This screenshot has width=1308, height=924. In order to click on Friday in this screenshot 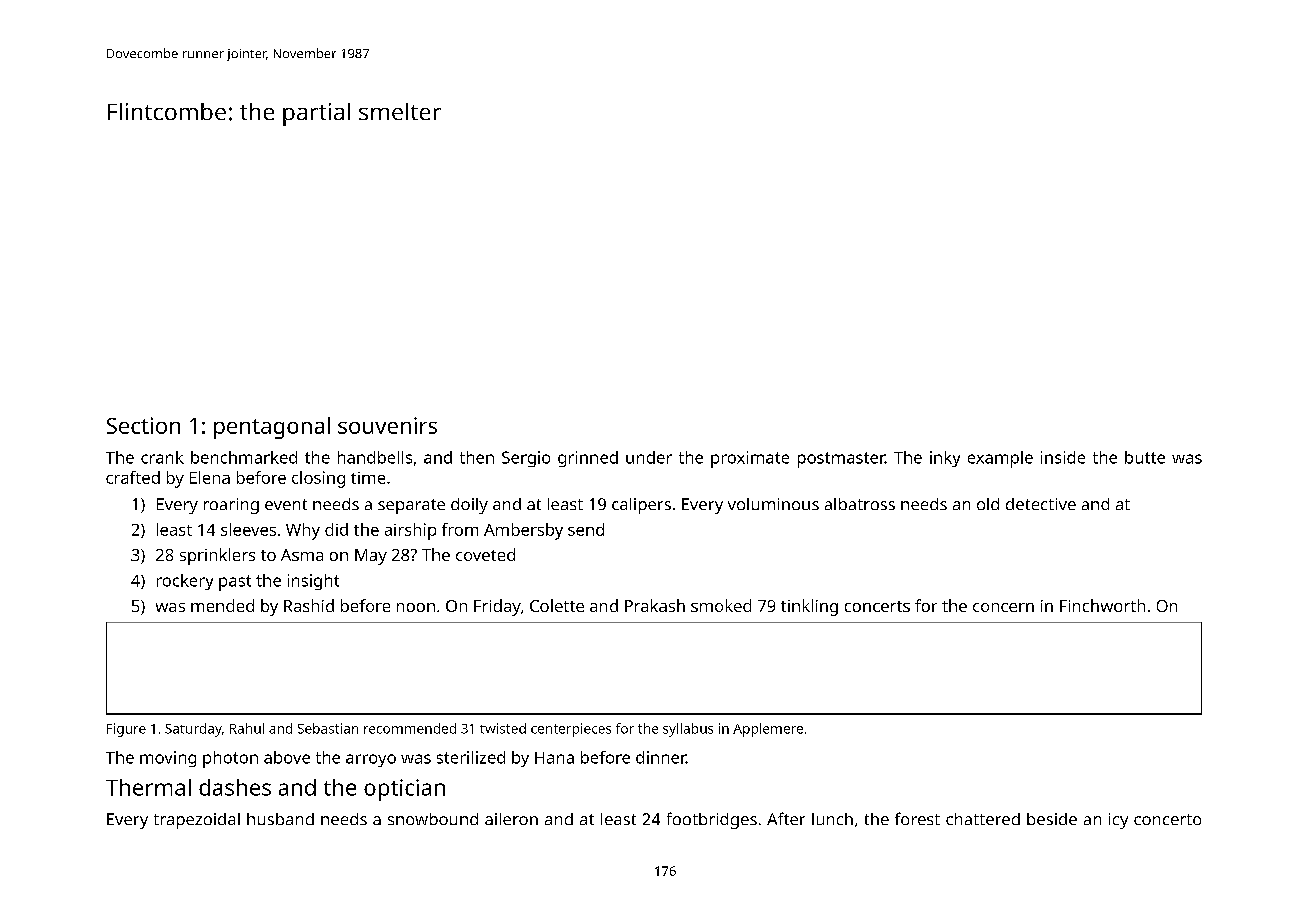, I will do `click(497, 607)`.
